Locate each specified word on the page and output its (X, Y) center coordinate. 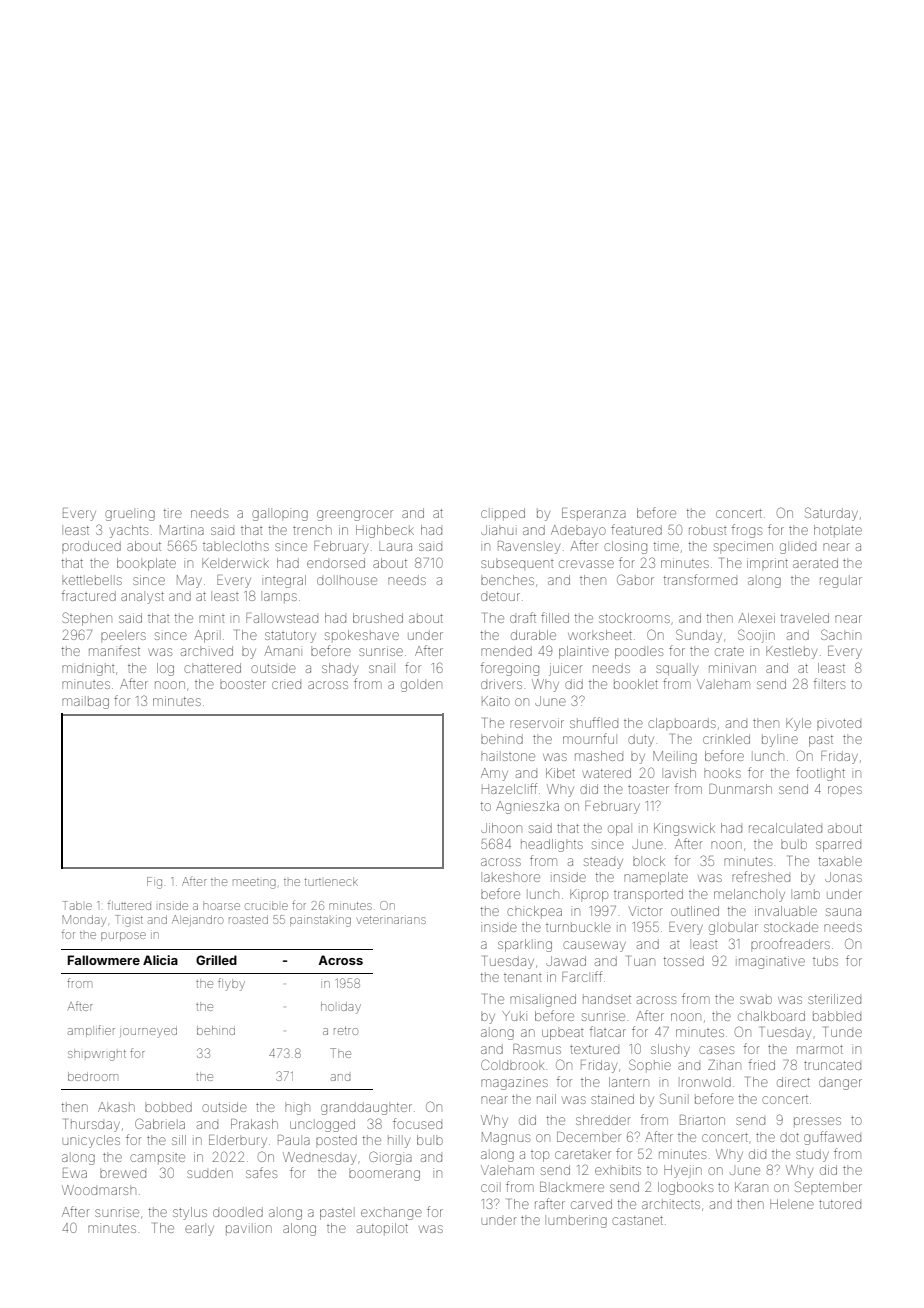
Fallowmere (104, 960)
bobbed (168, 1107)
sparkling (525, 945)
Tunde (843, 1032)
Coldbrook (513, 1064)
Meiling (675, 757)
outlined (695, 911)
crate (729, 651)
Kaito (496, 701)
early (199, 1230)
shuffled (594, 722)
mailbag (85, 703)
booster (243, 685)
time (666, 546)
